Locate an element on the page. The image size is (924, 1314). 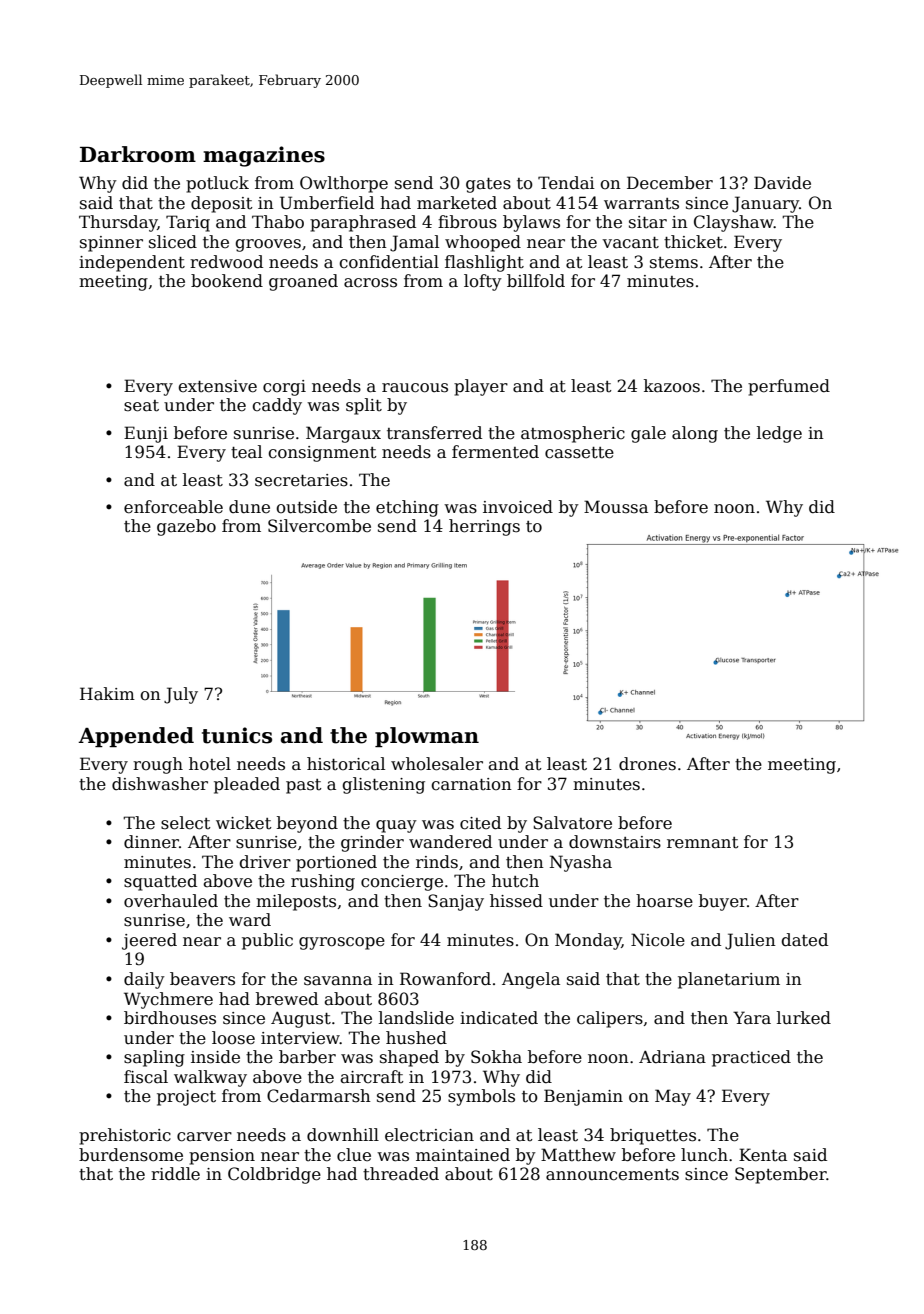
seat is located at coordinates (141, 406).
